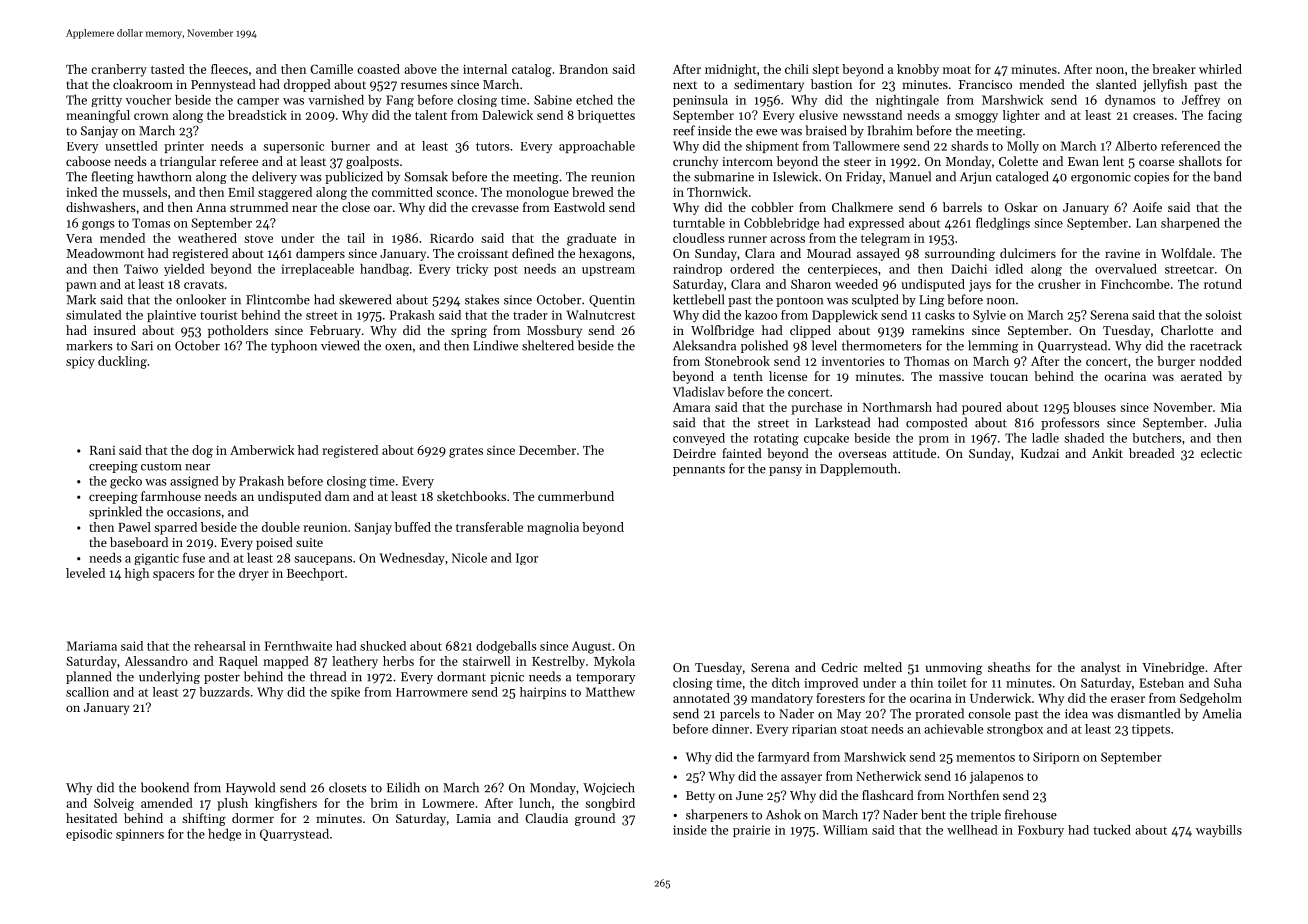 This screenshot has height=924, width=1308. I want to click on brewed, so click(593, 192).
